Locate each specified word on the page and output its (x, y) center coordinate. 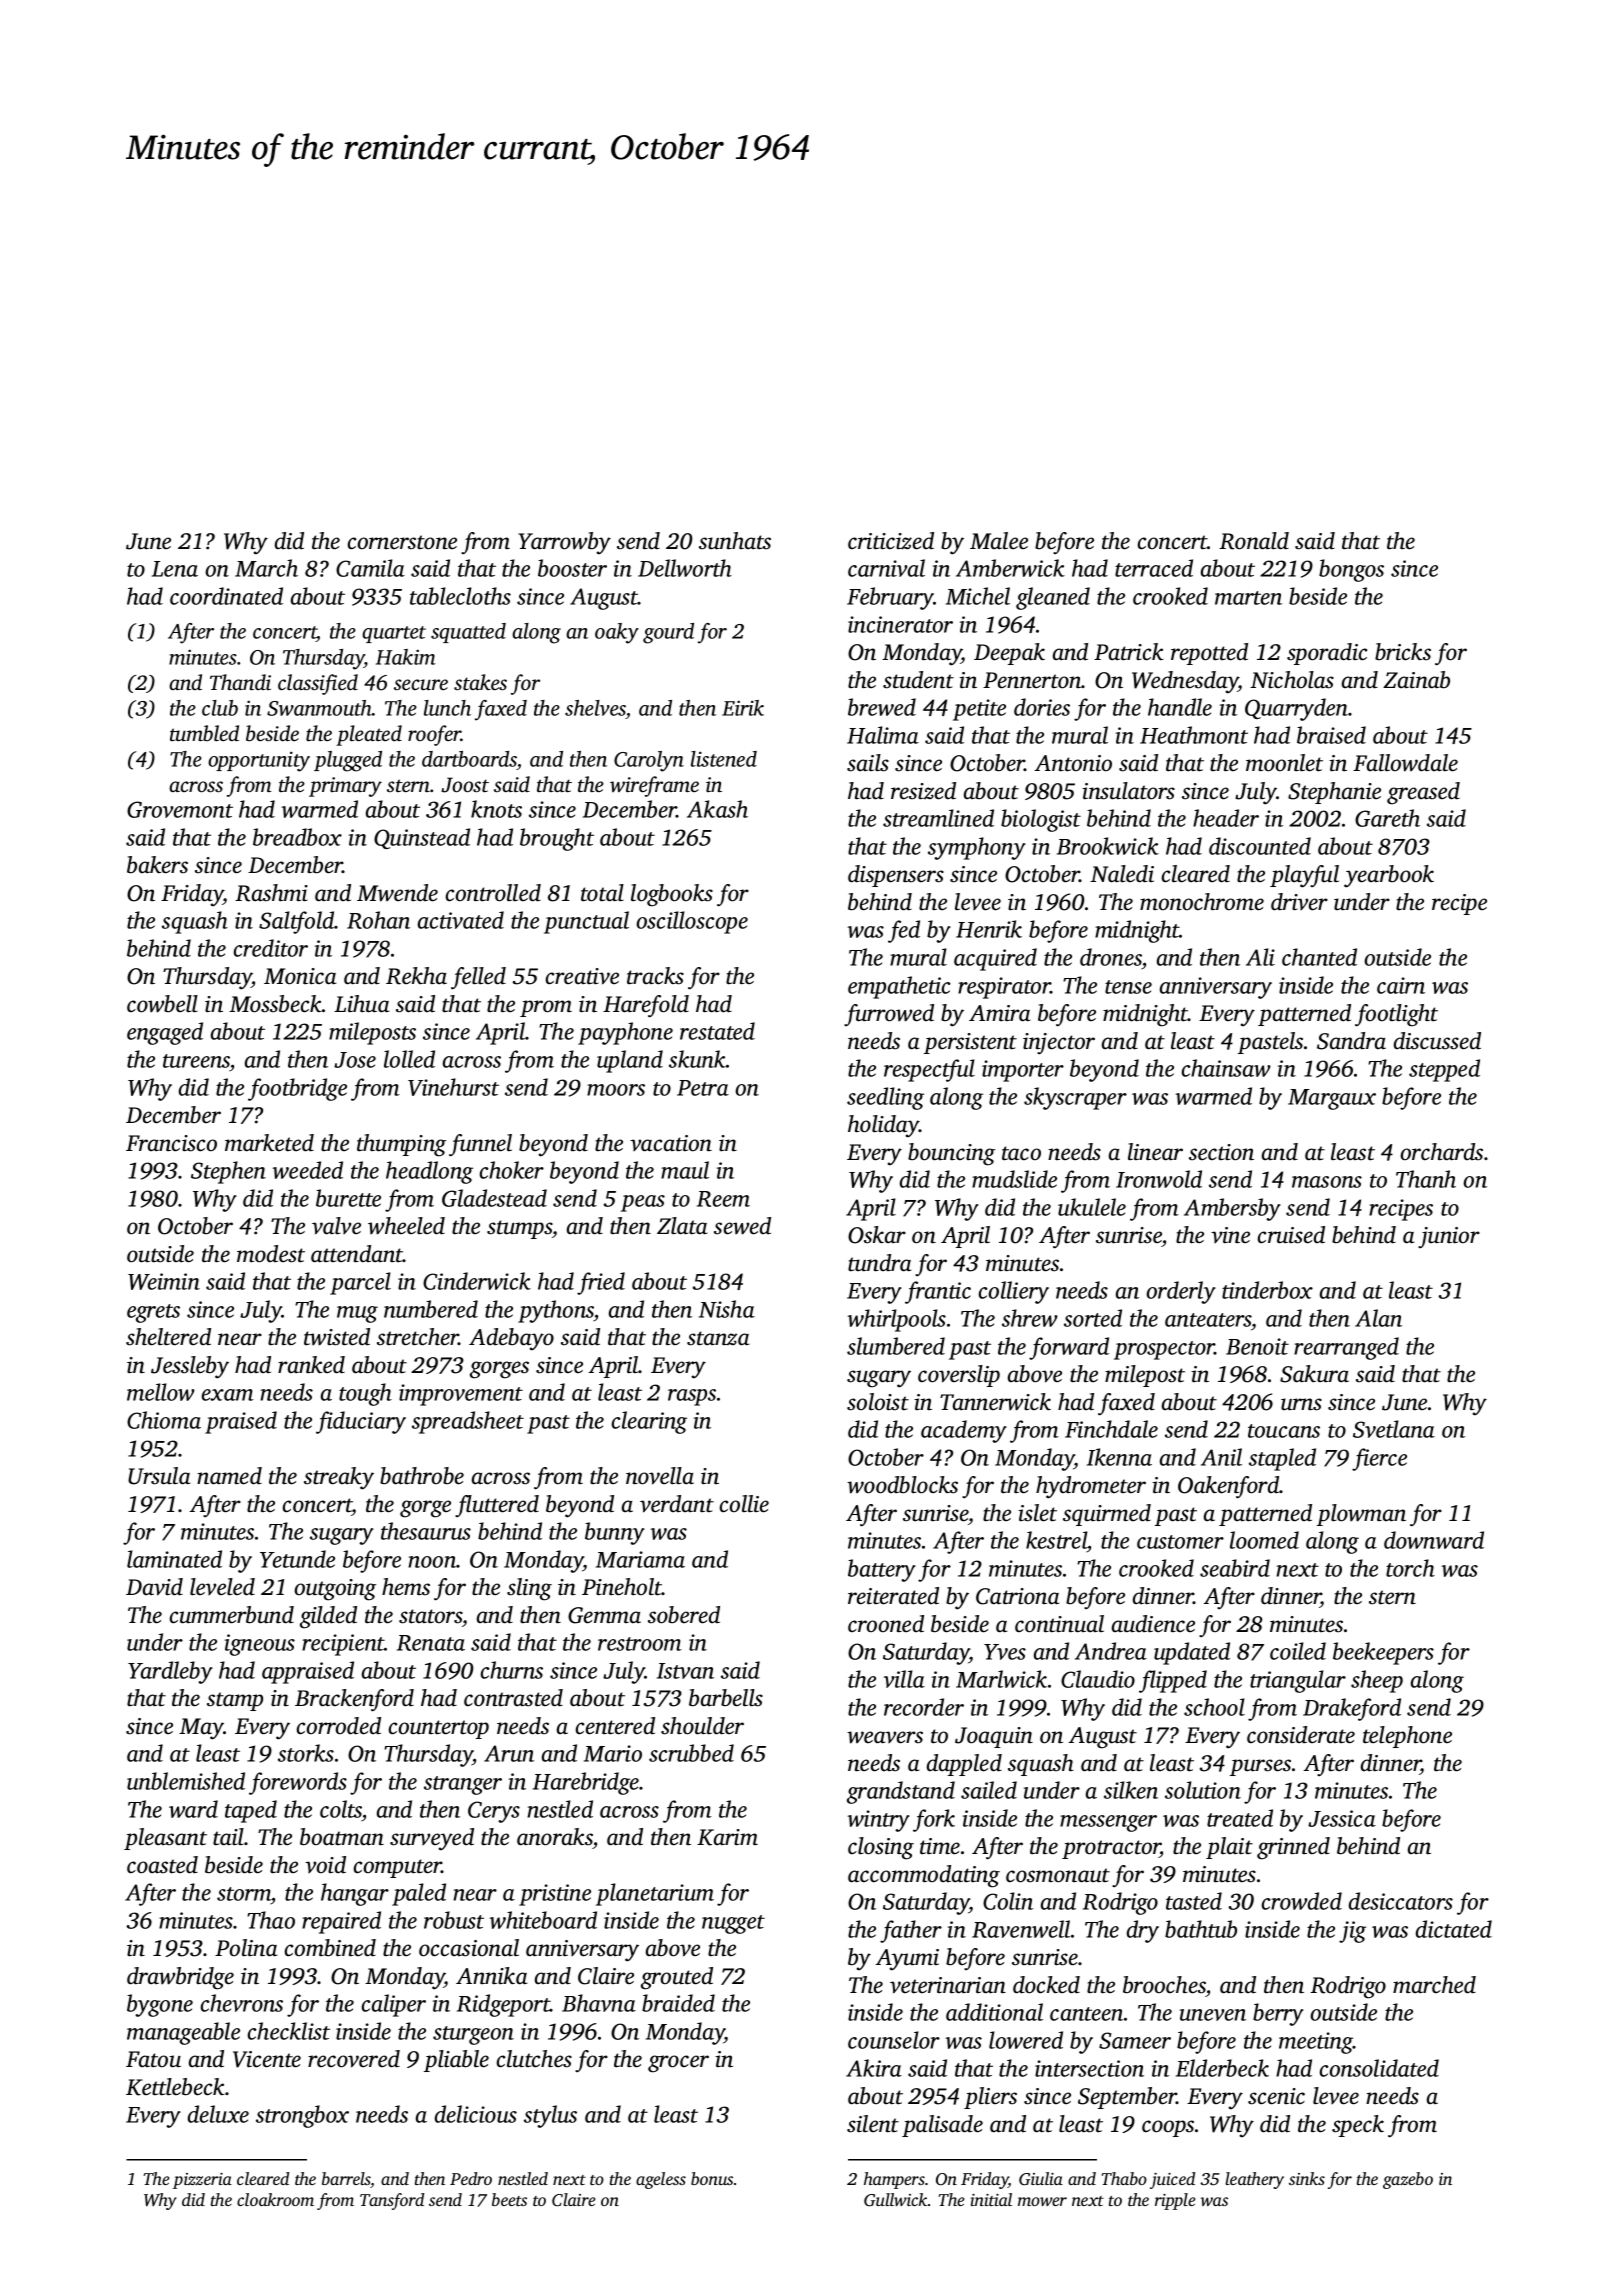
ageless (661, 2180)
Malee (999, 540)
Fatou (153, 2059)
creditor (271, 948)
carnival (886, 568)
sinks (1307, 2178)
